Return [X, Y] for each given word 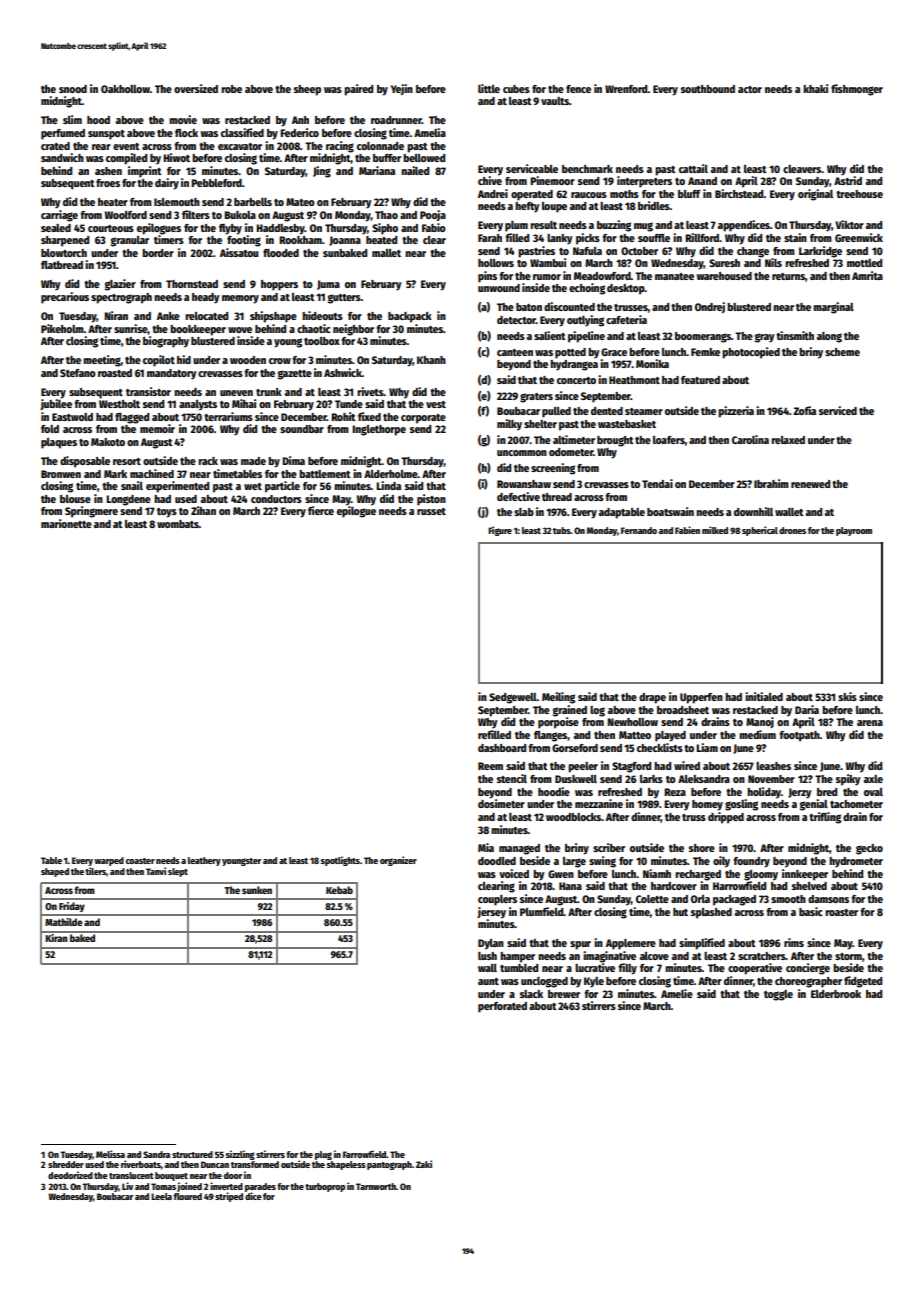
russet [431, 511]
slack [531, 994]
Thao [386, 215]
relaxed [788, 440]
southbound [708, 89]
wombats [178, 524]
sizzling [240, 1155]
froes [108, 183]
